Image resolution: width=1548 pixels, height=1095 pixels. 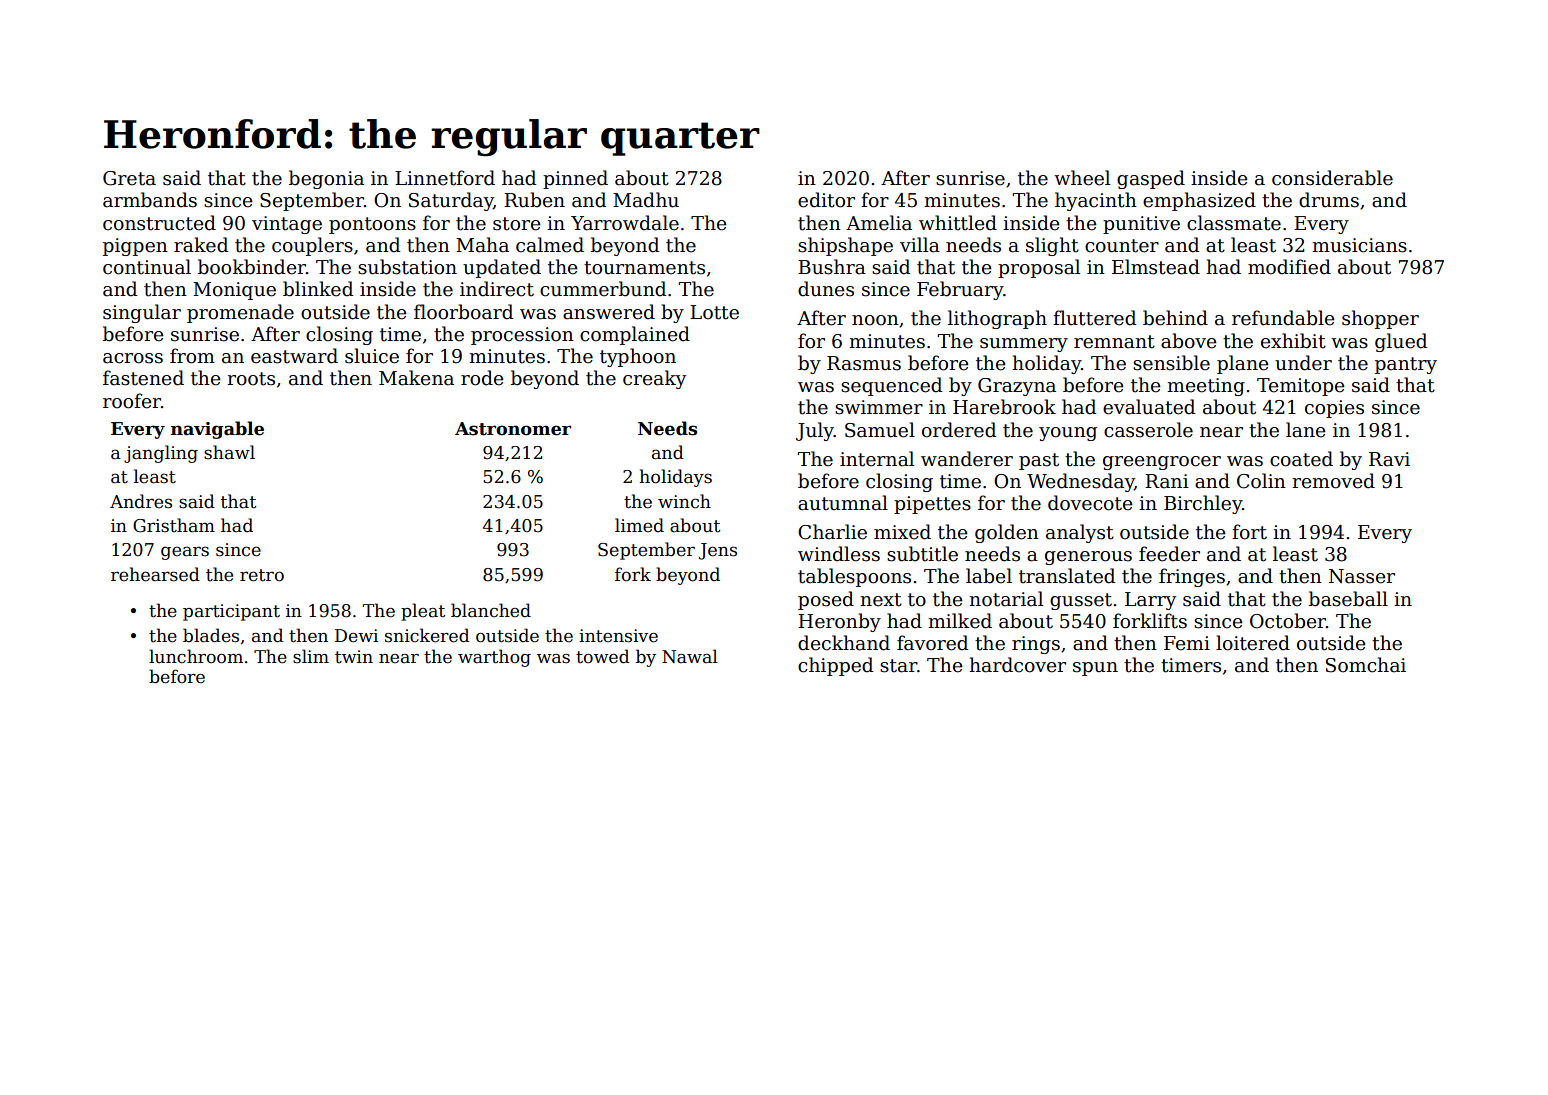 I want to click on rehearsed, so click(x=155, y=574).
